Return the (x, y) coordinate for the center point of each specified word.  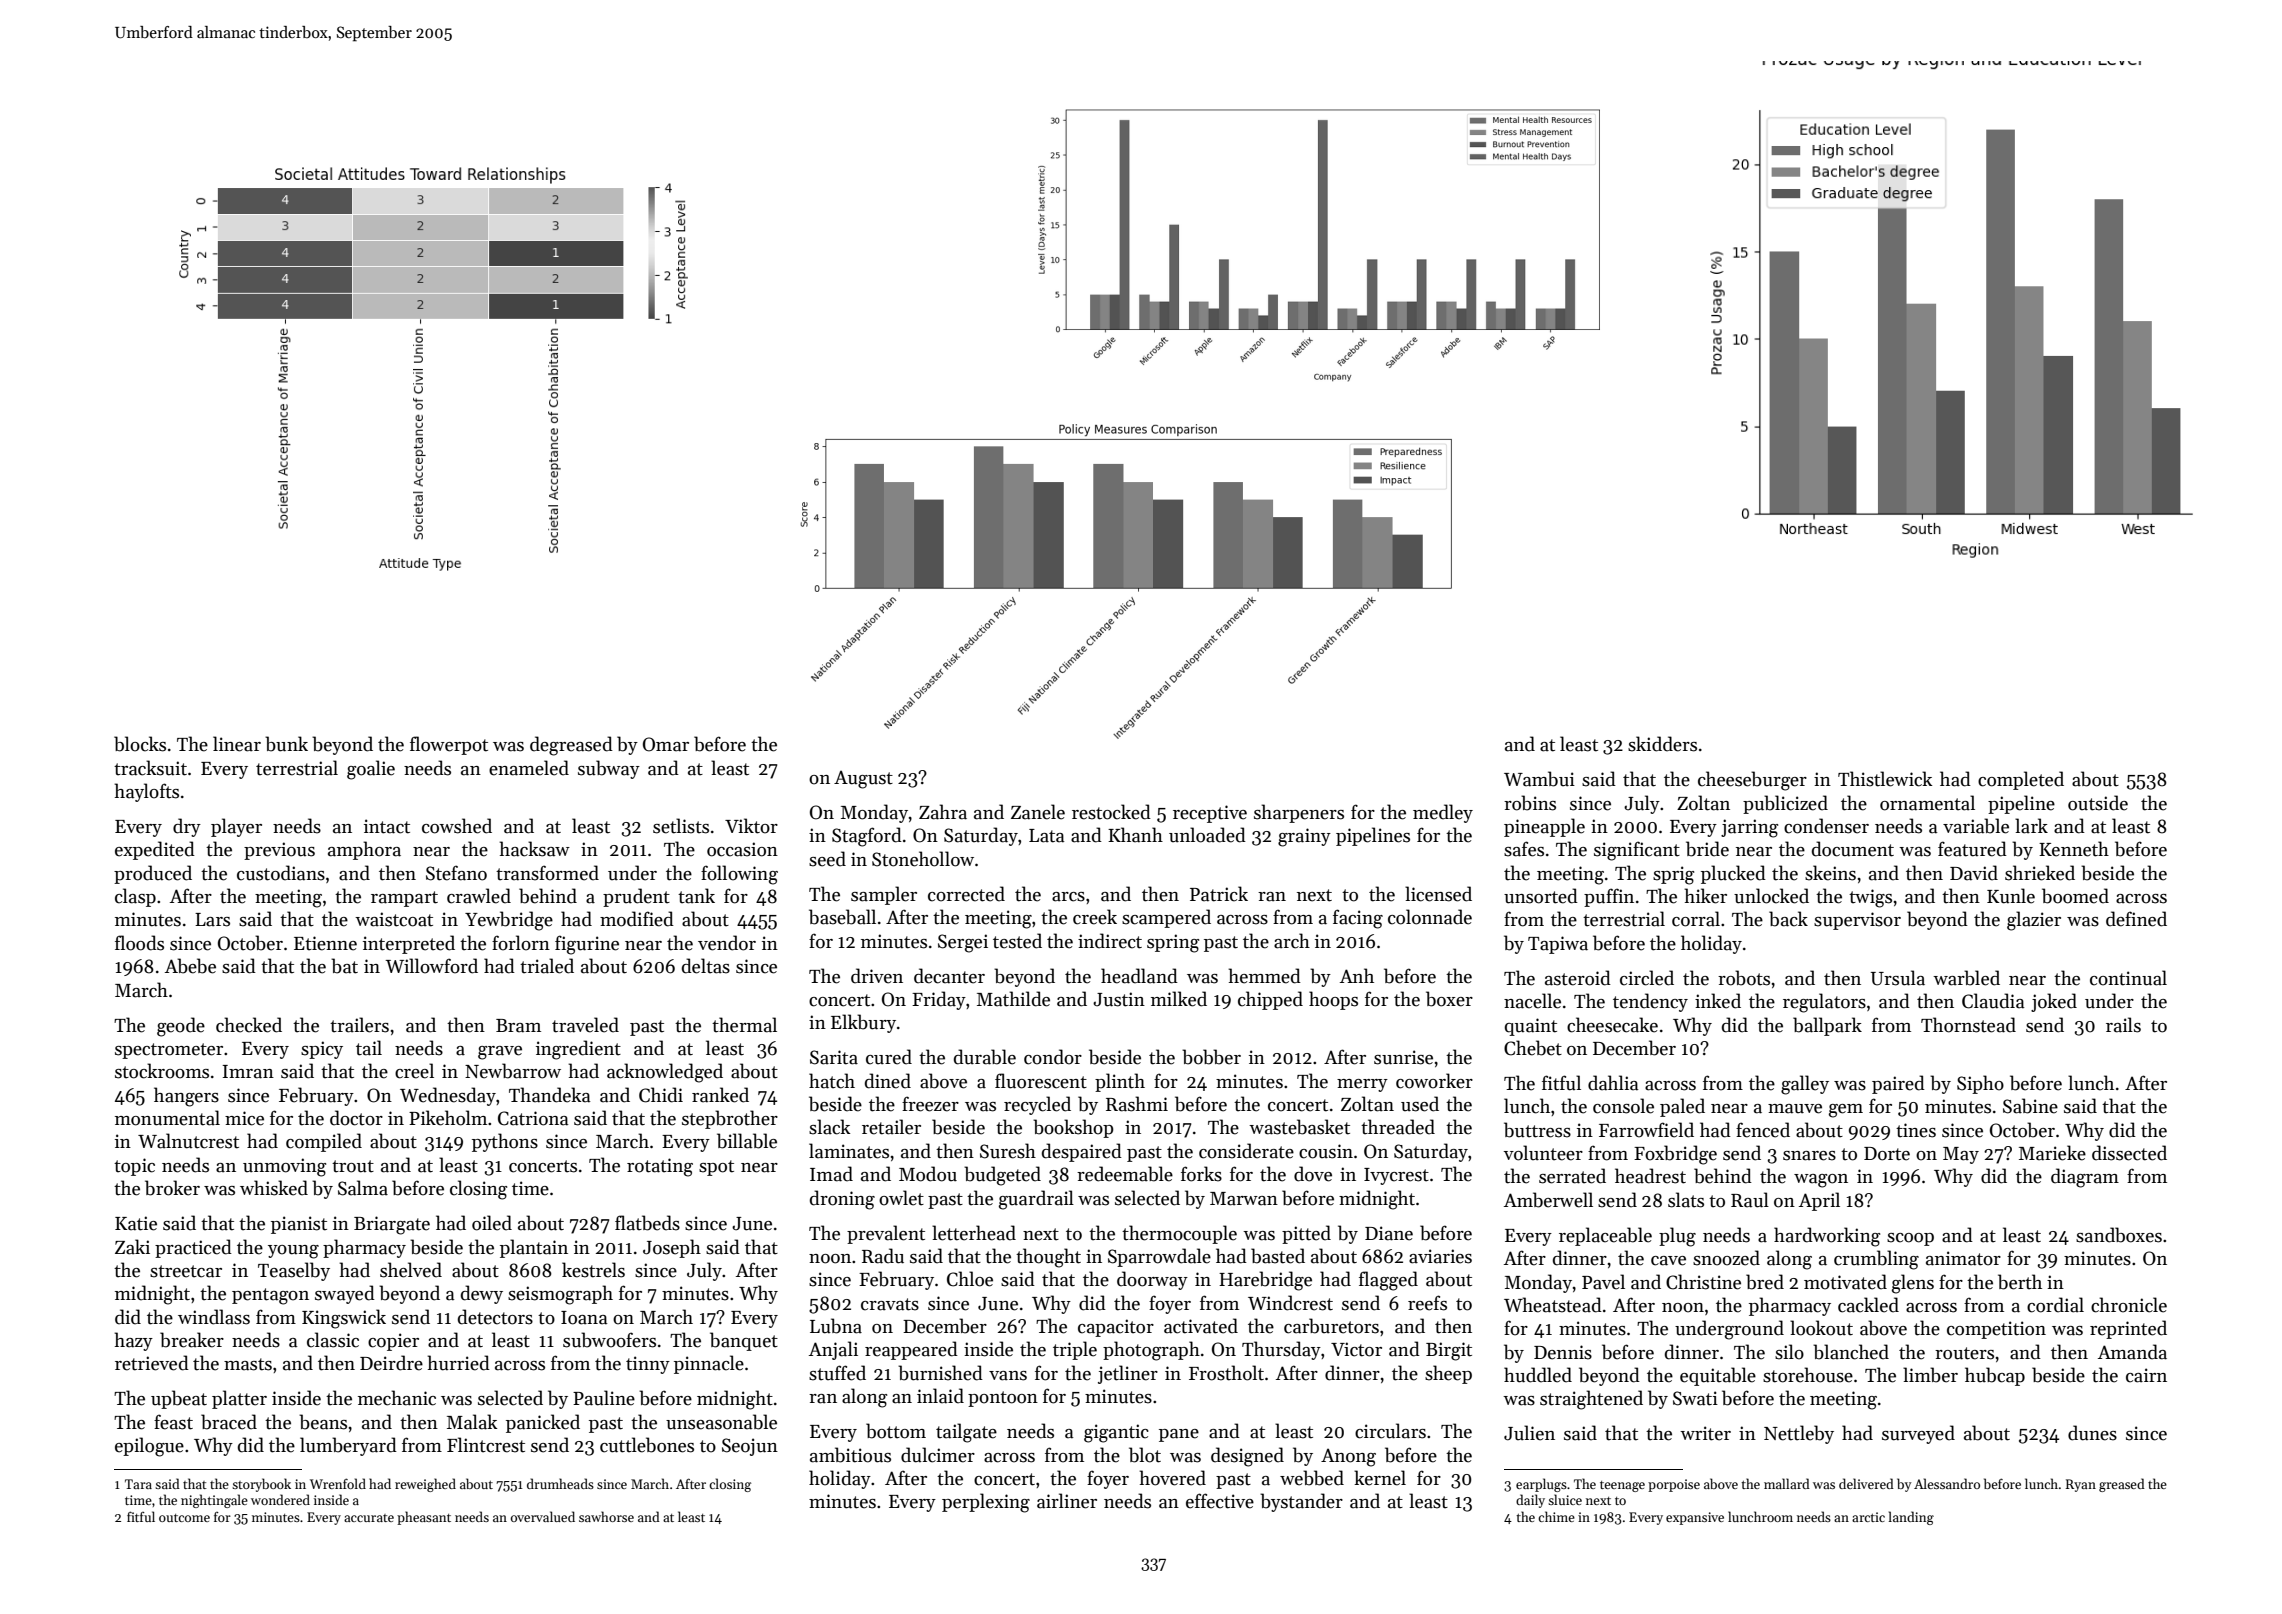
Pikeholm (448, 1118)
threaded (1398, 1127)
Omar (666, 744)
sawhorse (606, 1516)
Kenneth (2074, 849)
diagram (2085, 1178)
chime (1556, 1516)
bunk (286, 744)
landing (1911, 1518)
